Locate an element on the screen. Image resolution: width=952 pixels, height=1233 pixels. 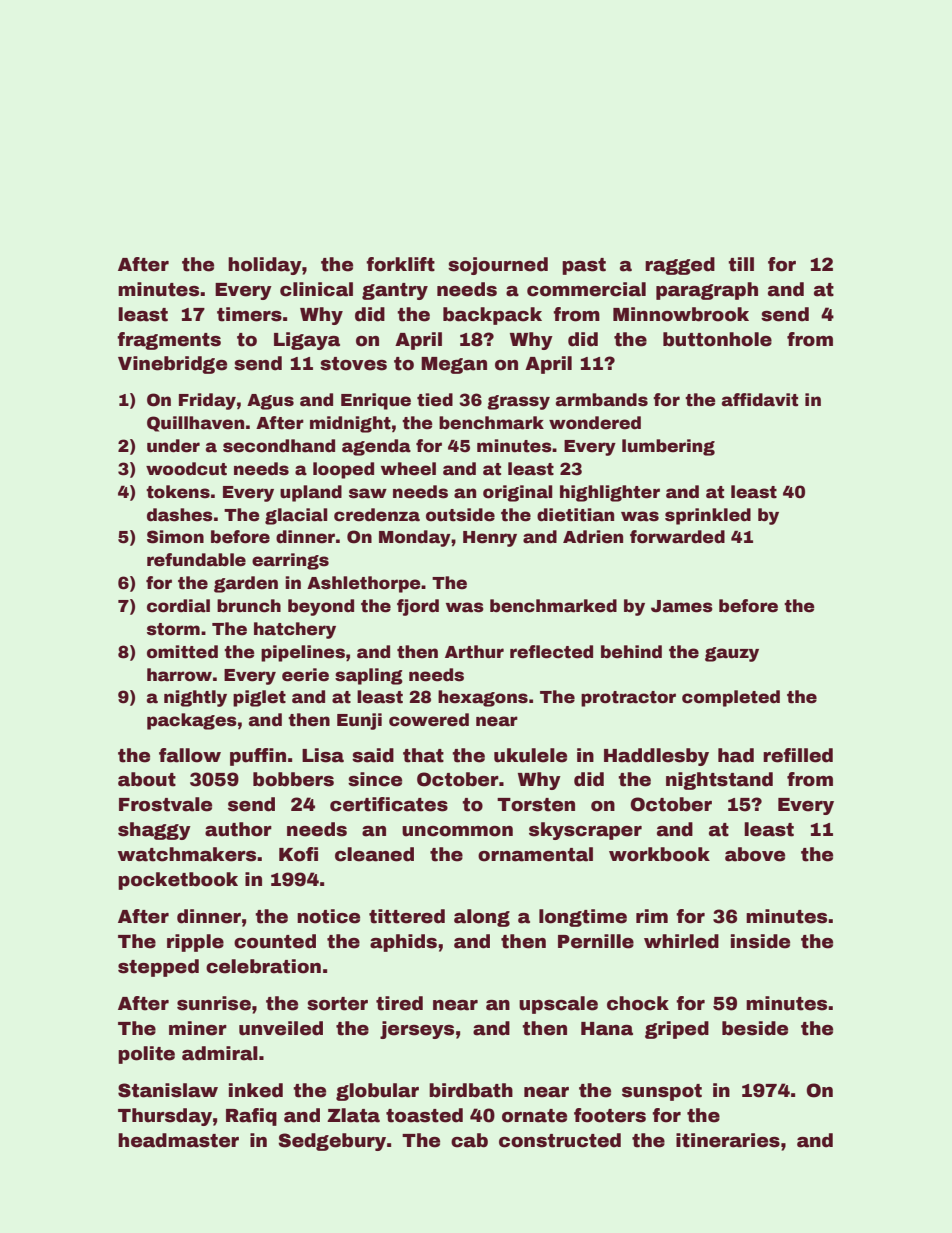
Sedgebury is located at coordinates (332, 1142).
